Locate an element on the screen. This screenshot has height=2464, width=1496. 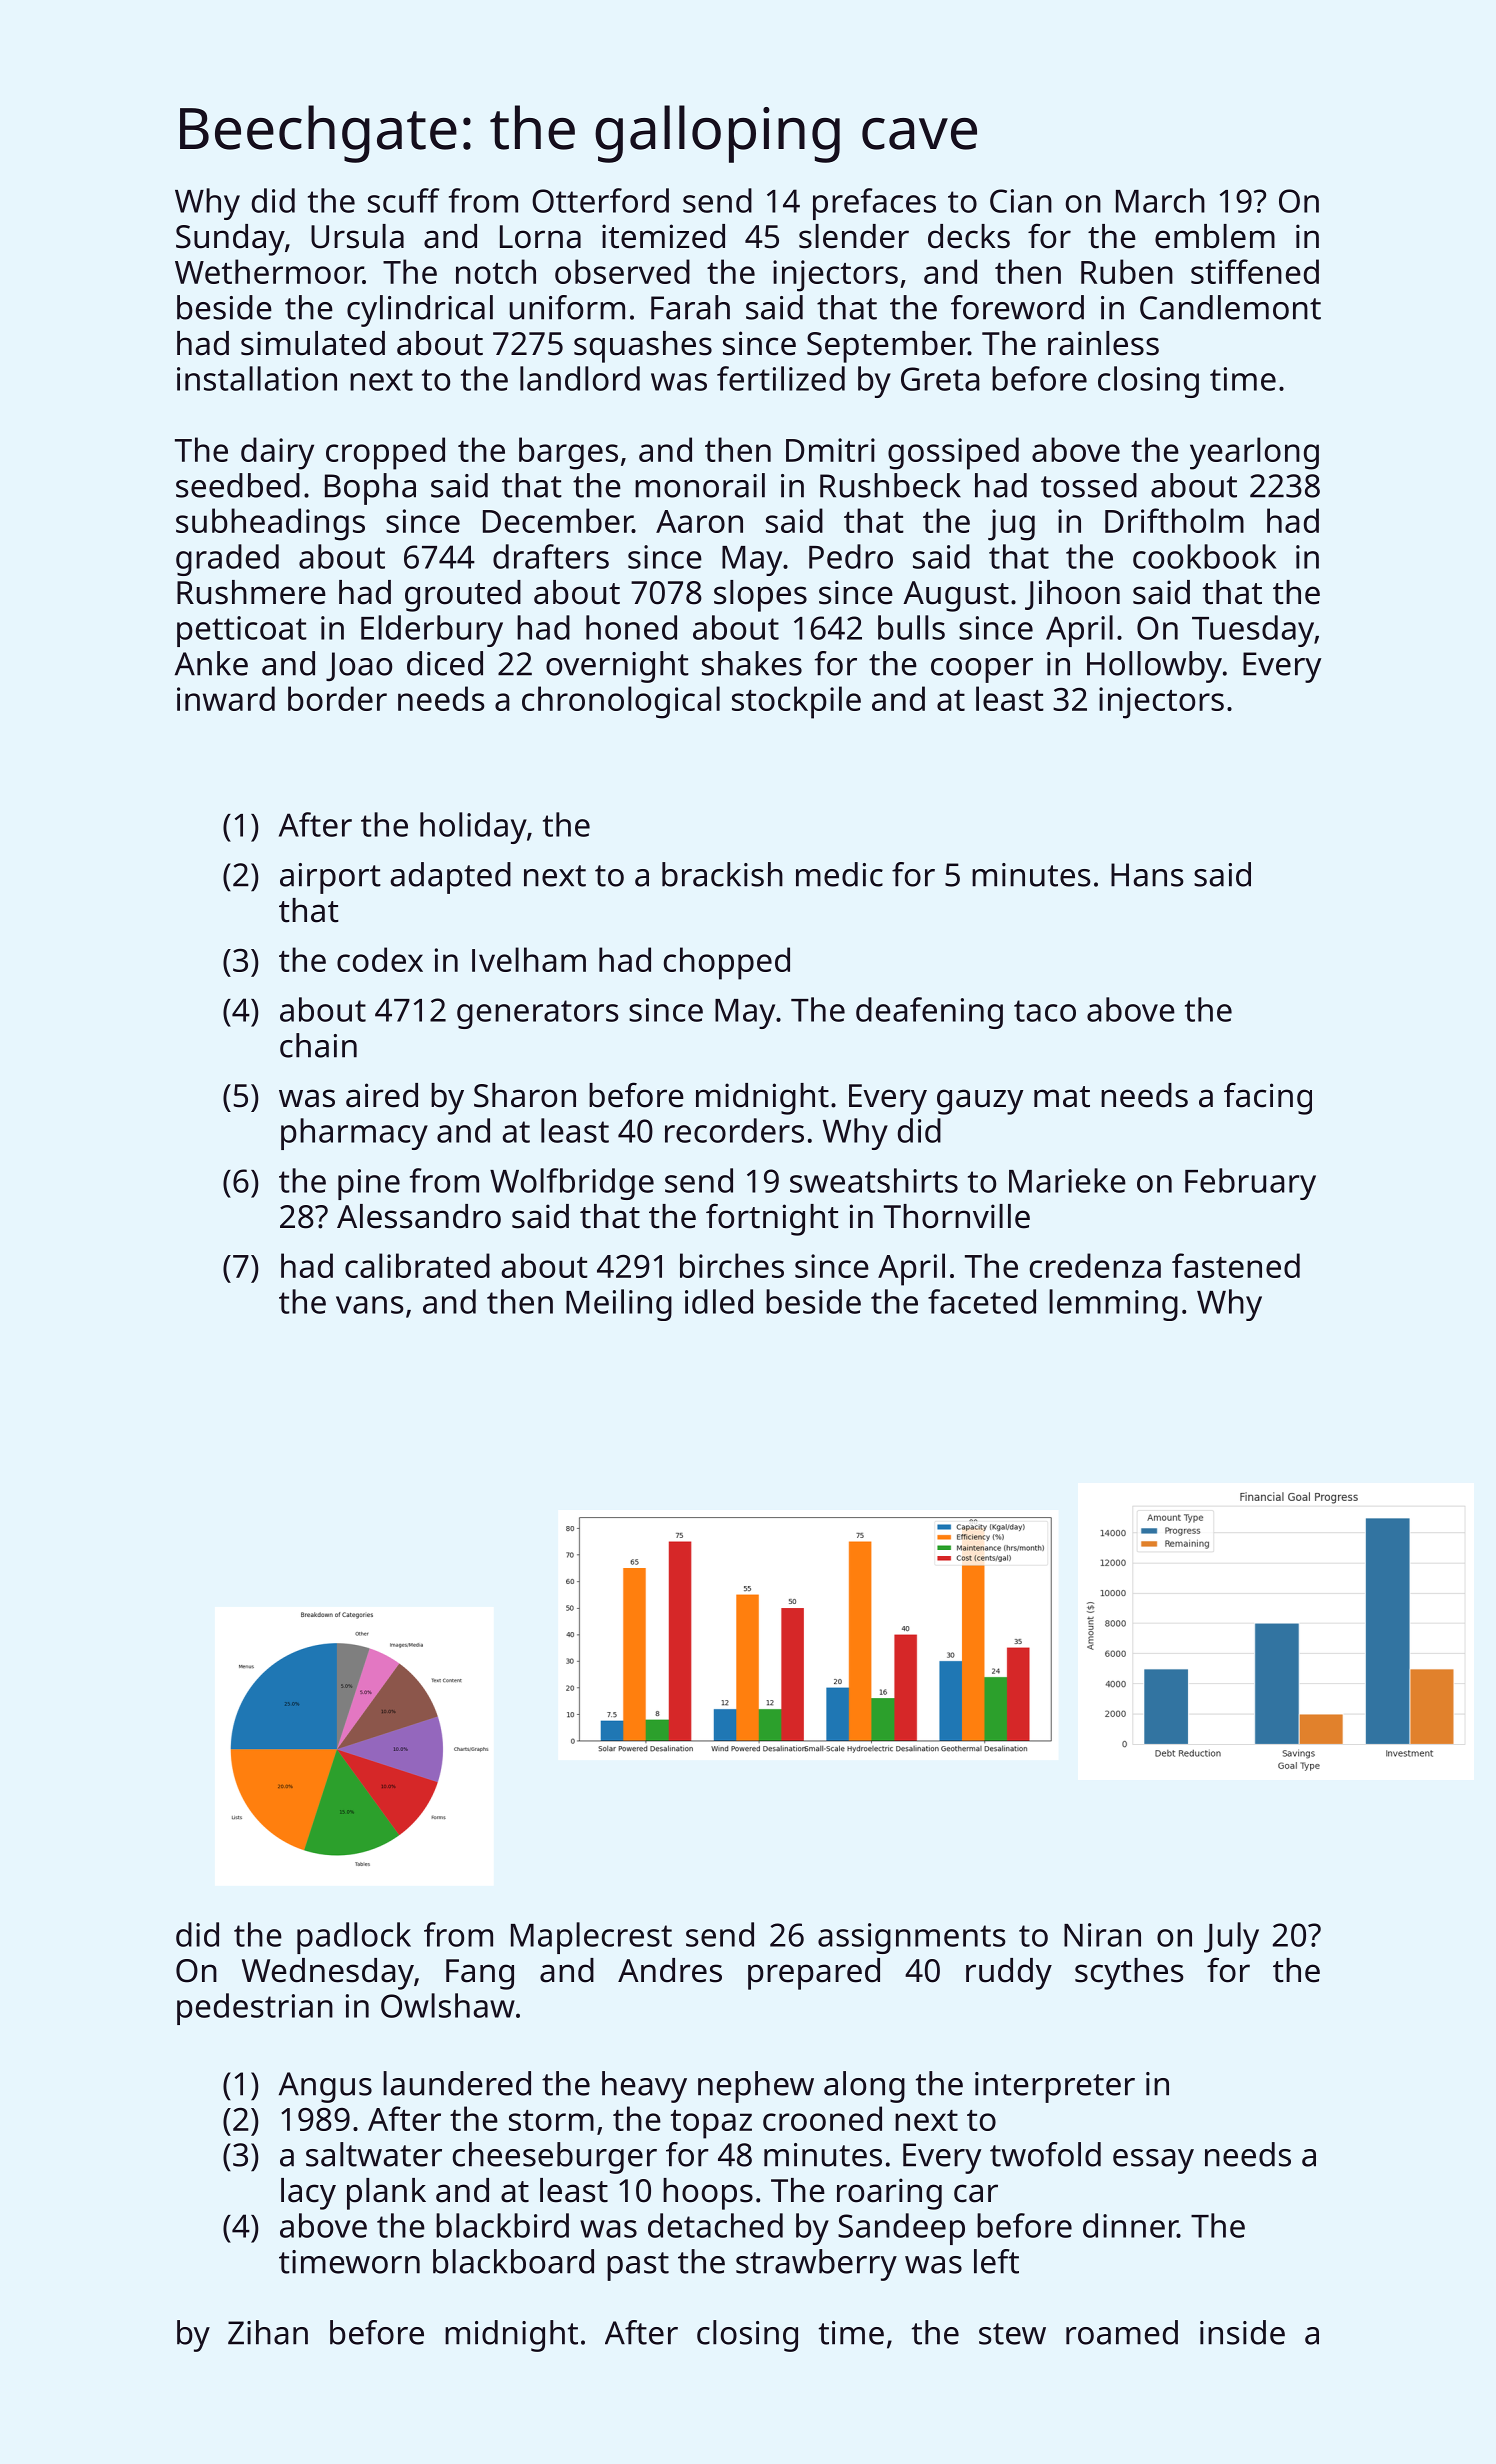
emblem is located at coordinates (1215, 236).
